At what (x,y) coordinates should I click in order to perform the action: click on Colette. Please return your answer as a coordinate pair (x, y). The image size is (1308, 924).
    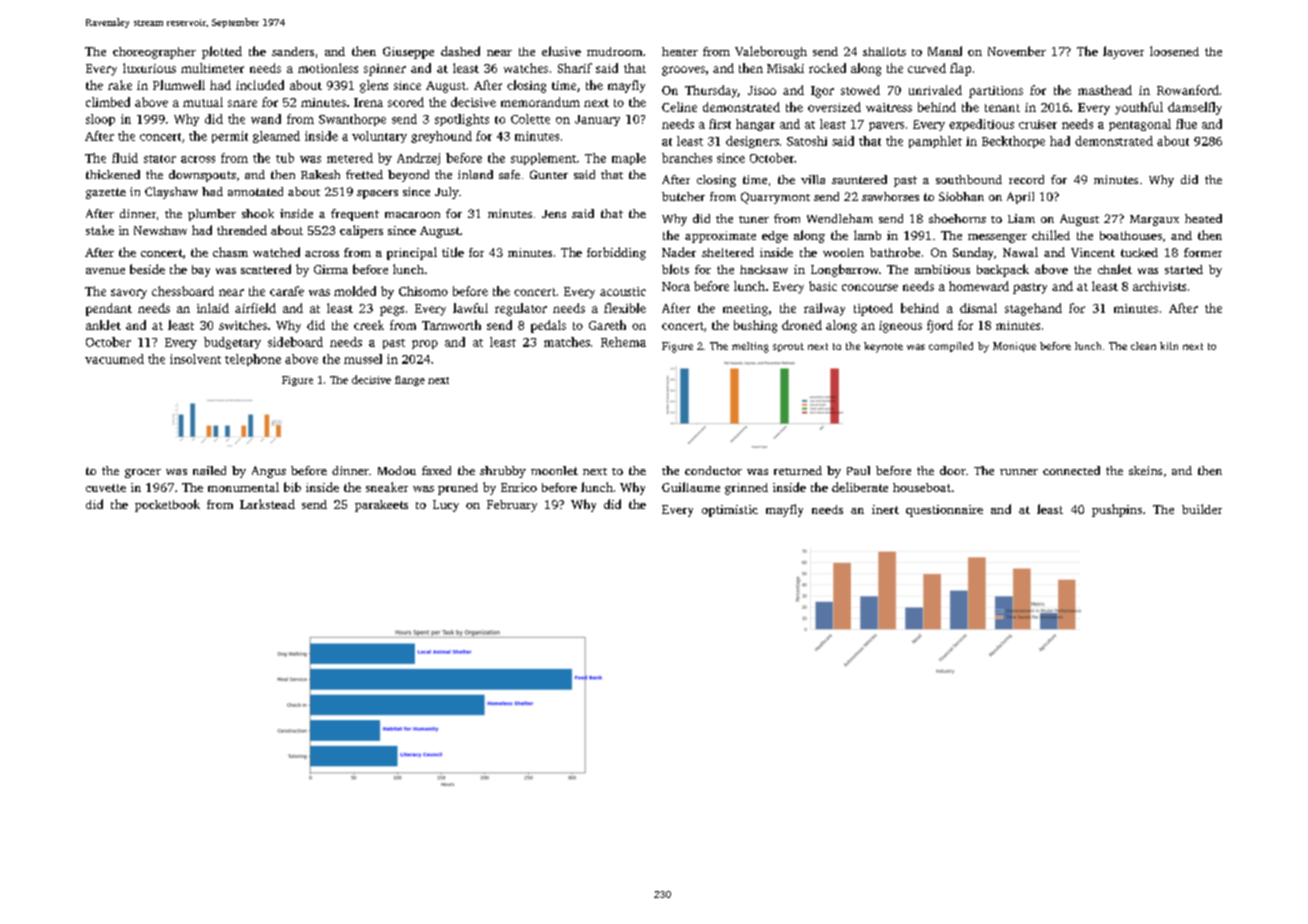
    Looking at the image, I should click on (530, 119).
